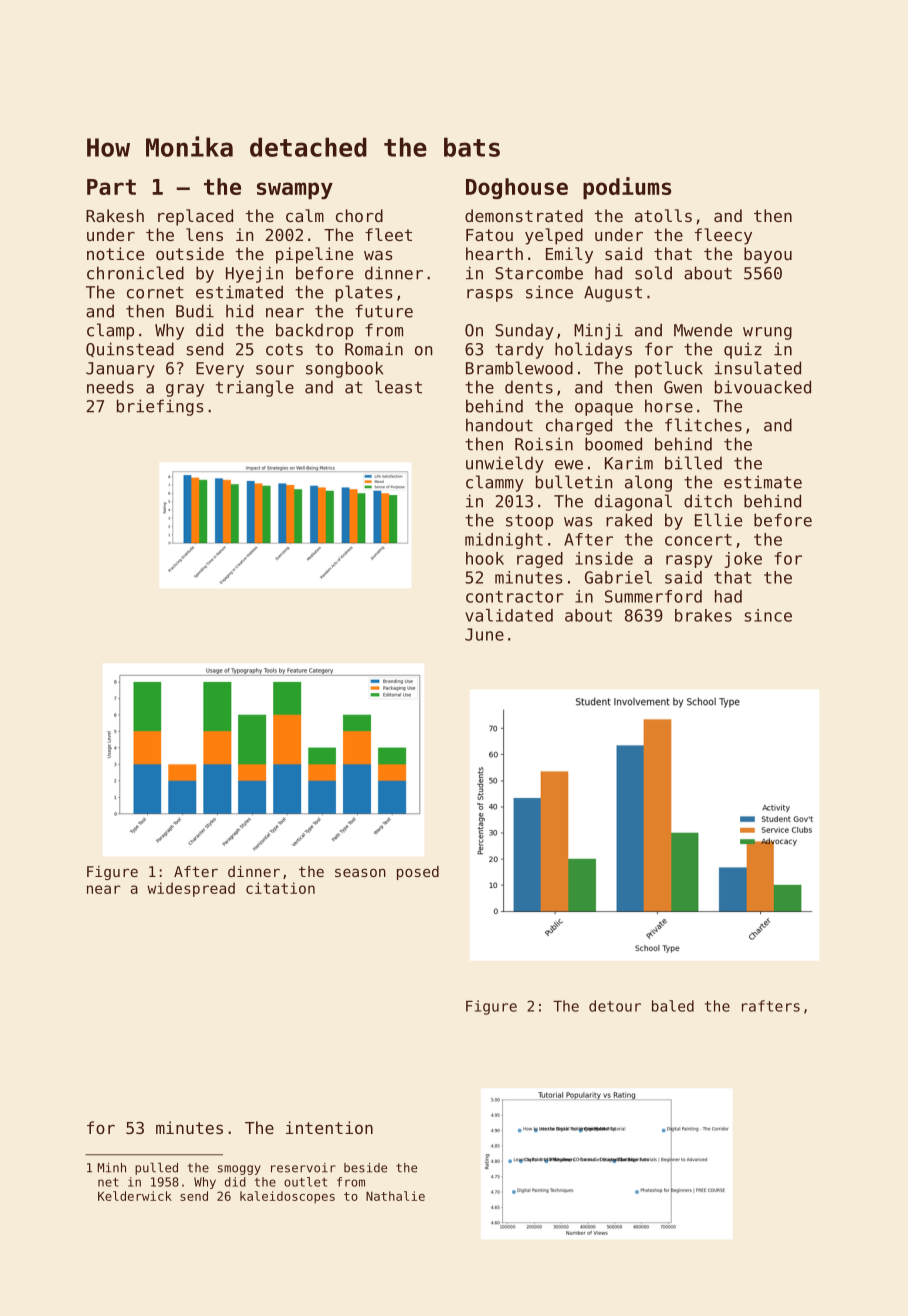  What do you see at coordinates (485, 558) in the document?
I see `hook` at bounding box center [485, 558].
